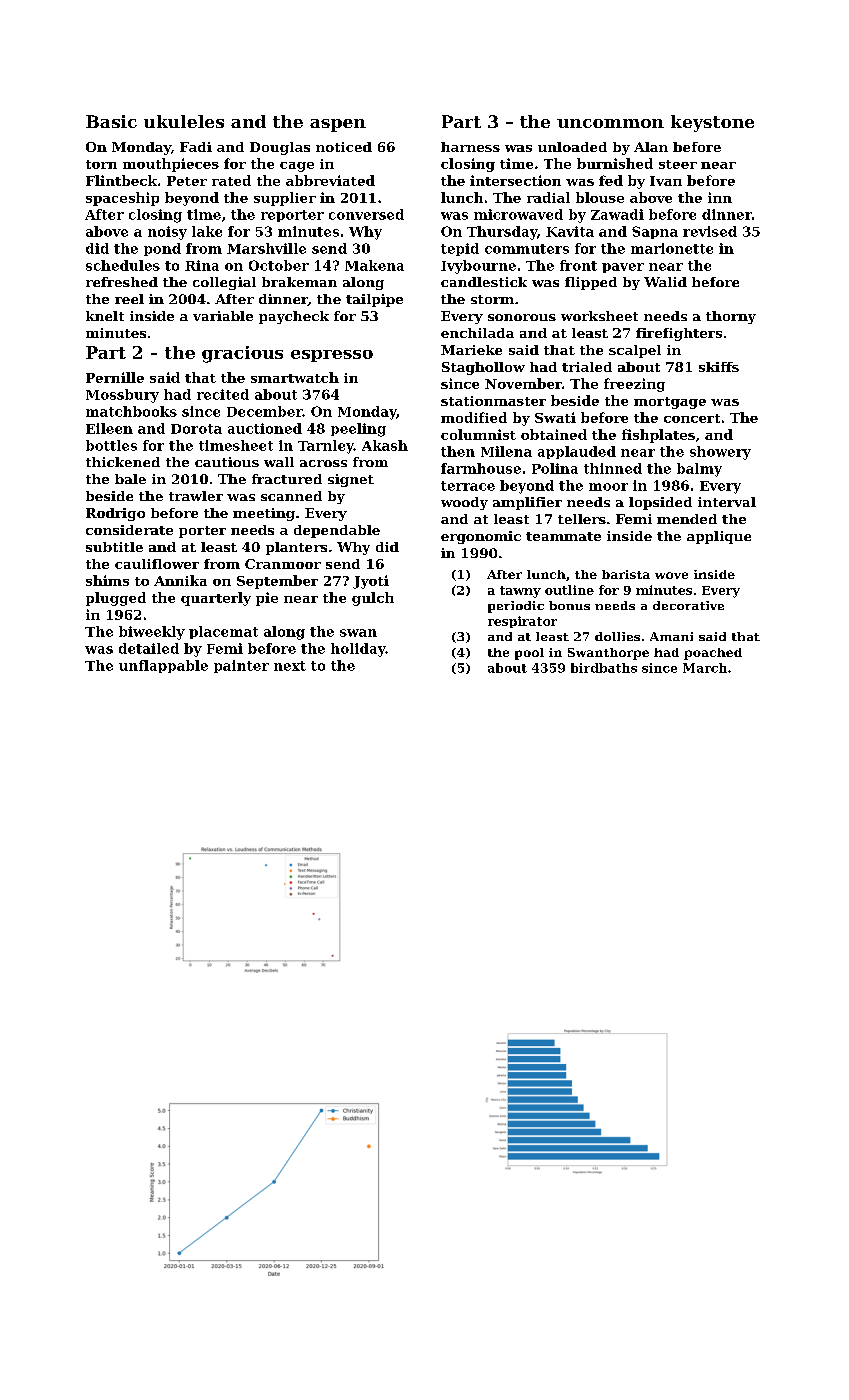 The height and width of the page is (1400, 849). What do you see at coordinates (719, 367) in the page?
I see `skiffs` at bounding box center [719, 367].
